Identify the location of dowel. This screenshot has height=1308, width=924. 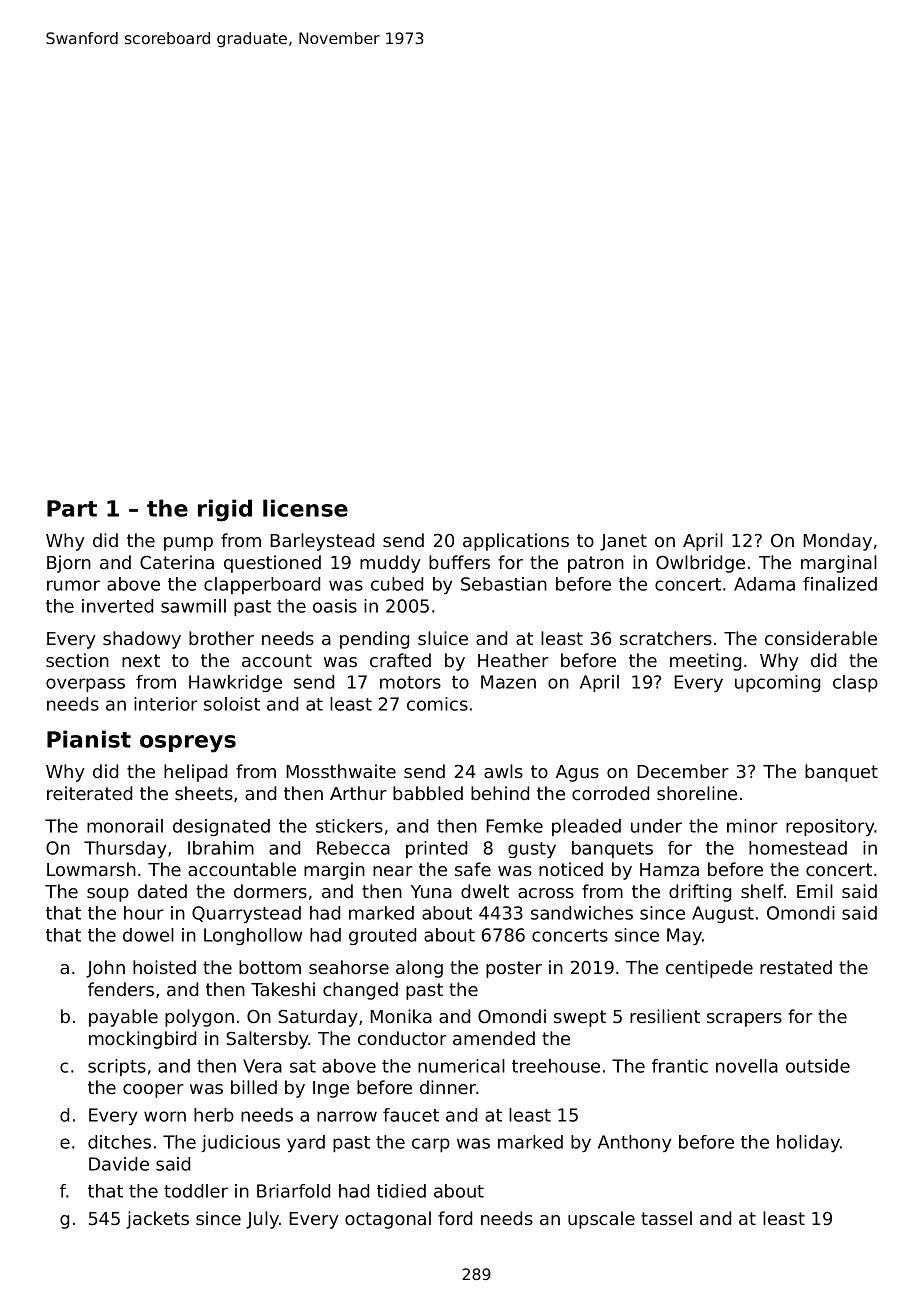
(148, 935).
